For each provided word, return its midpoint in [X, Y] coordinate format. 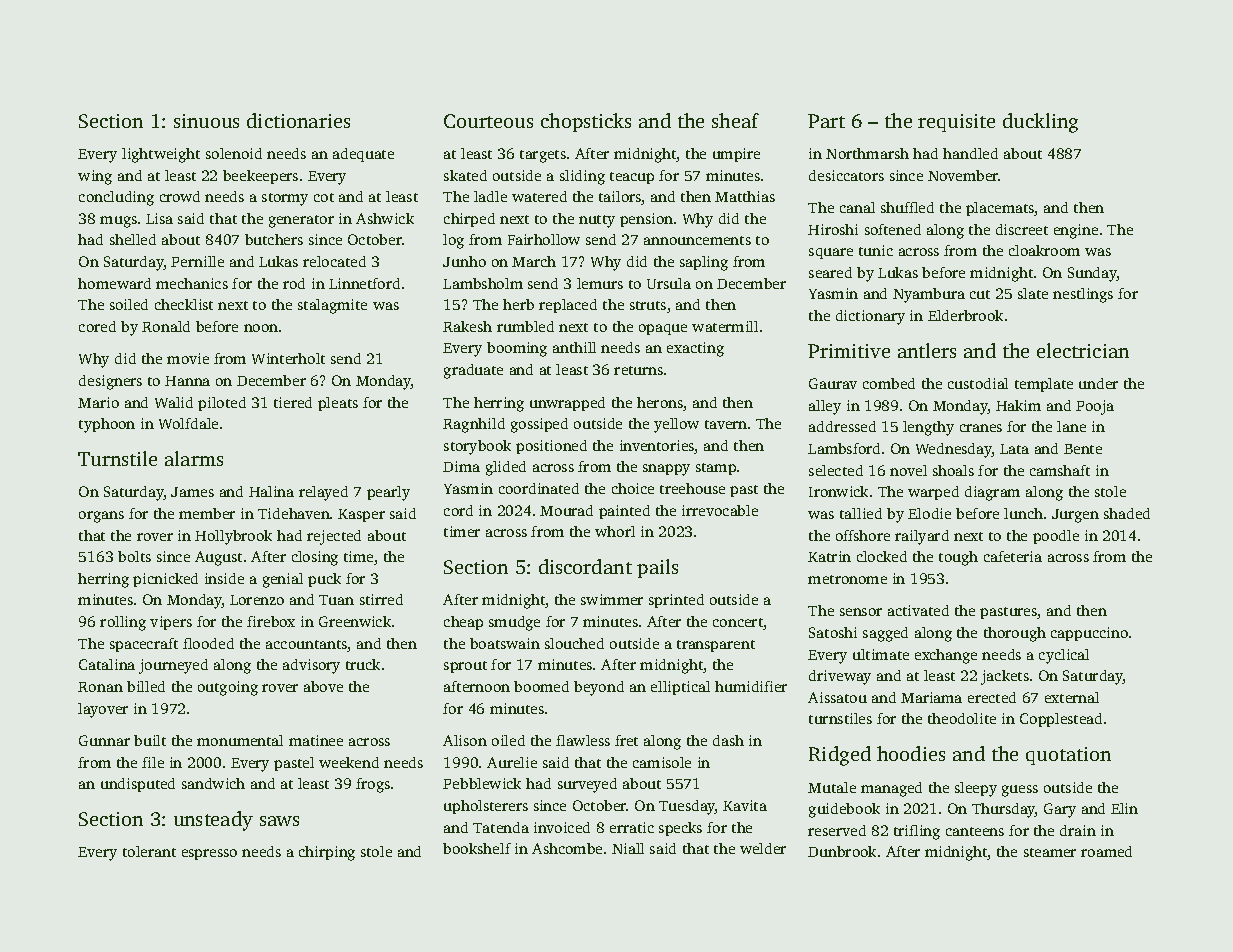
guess [1020, 791]
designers [110, 382]
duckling [1040, 123]
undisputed [138, 785]
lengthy [928, 428]
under [1098, 383]
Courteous [488, 121]
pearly [388, 493]
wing [95, 177]
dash [728, 740]
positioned [551, 447]
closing [315, 558]
